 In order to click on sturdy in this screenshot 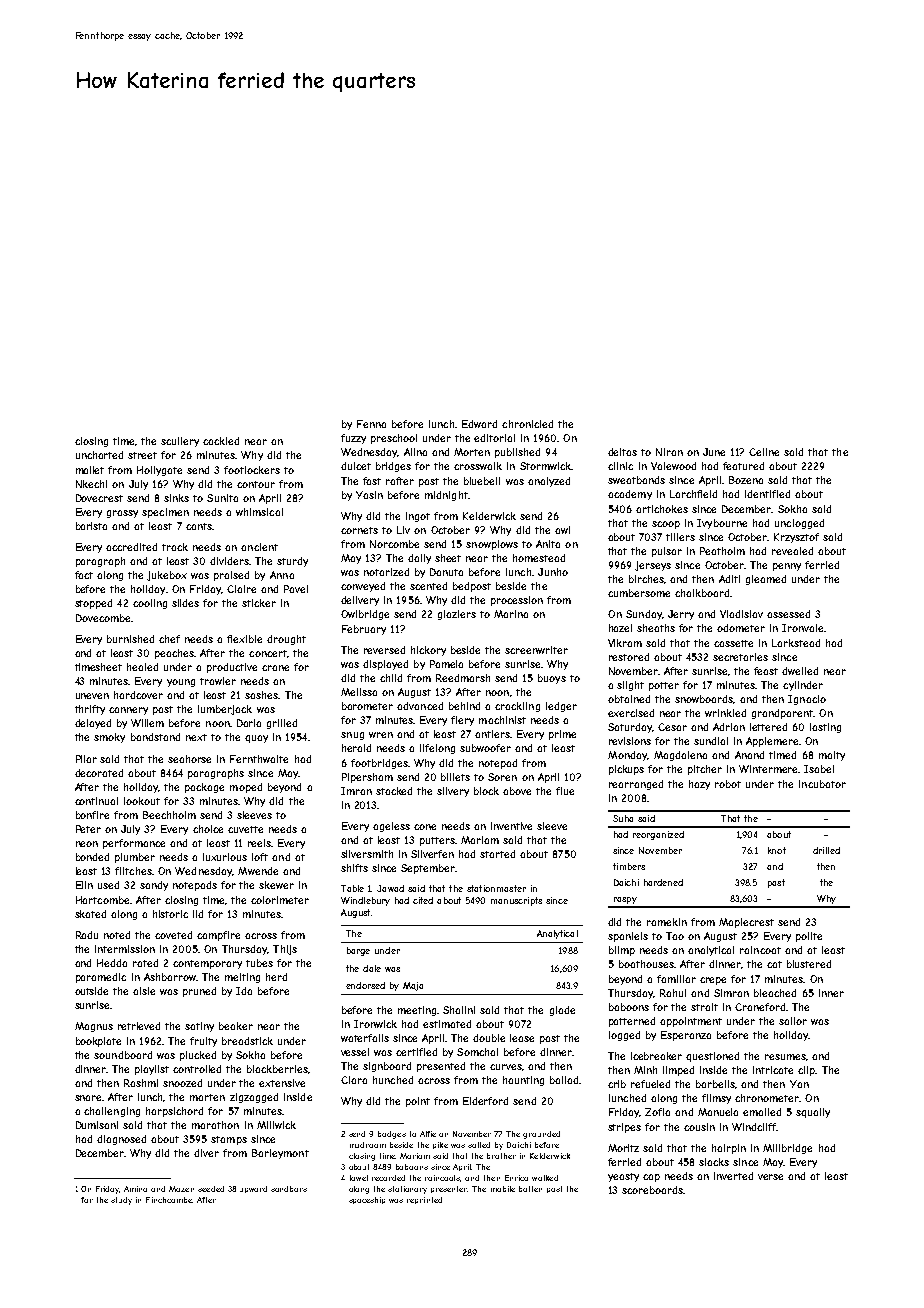, I will do `click(292, 562)`.
